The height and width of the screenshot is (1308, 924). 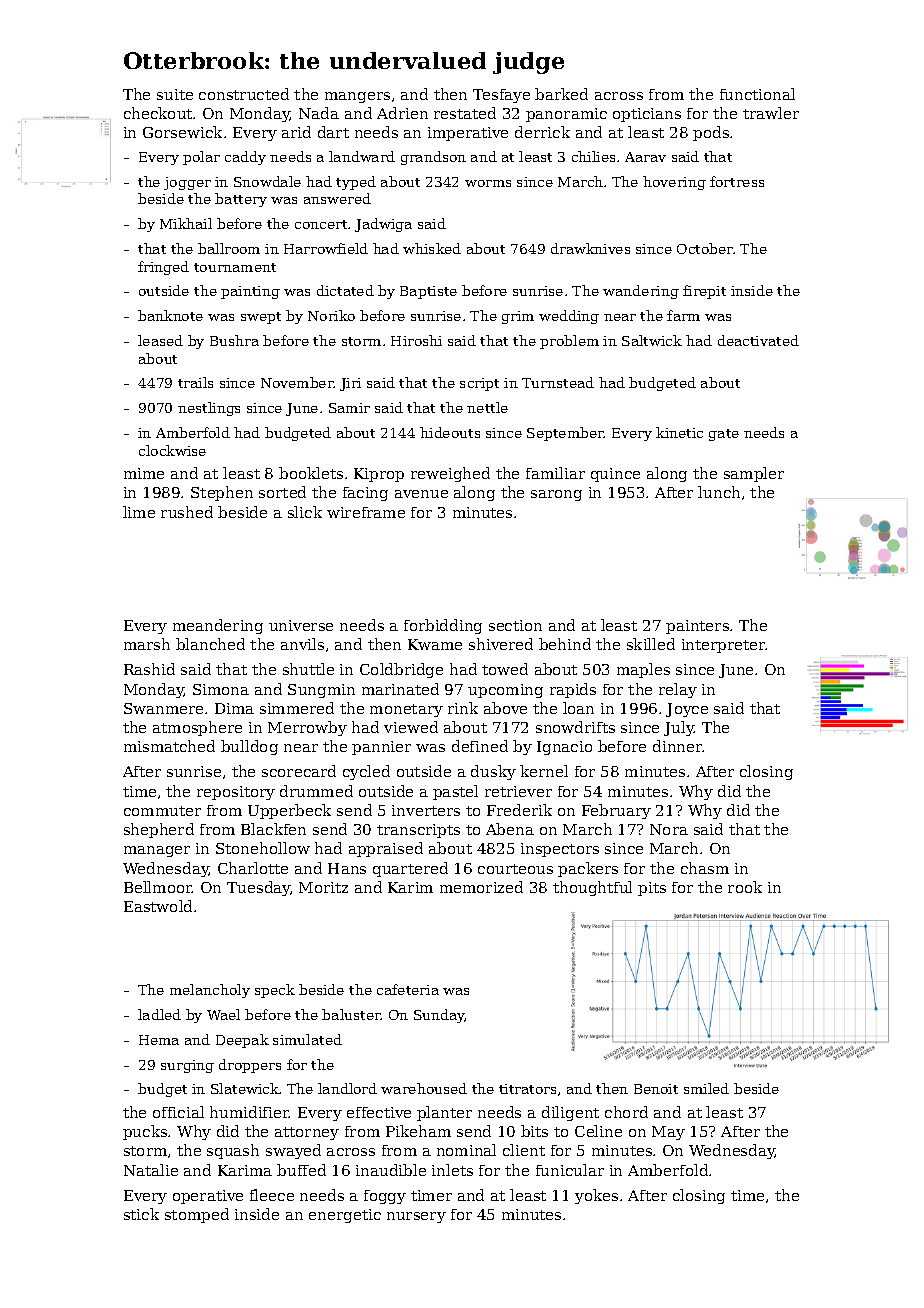 I want to click on Natalie, so click(x=151, y=1170).
